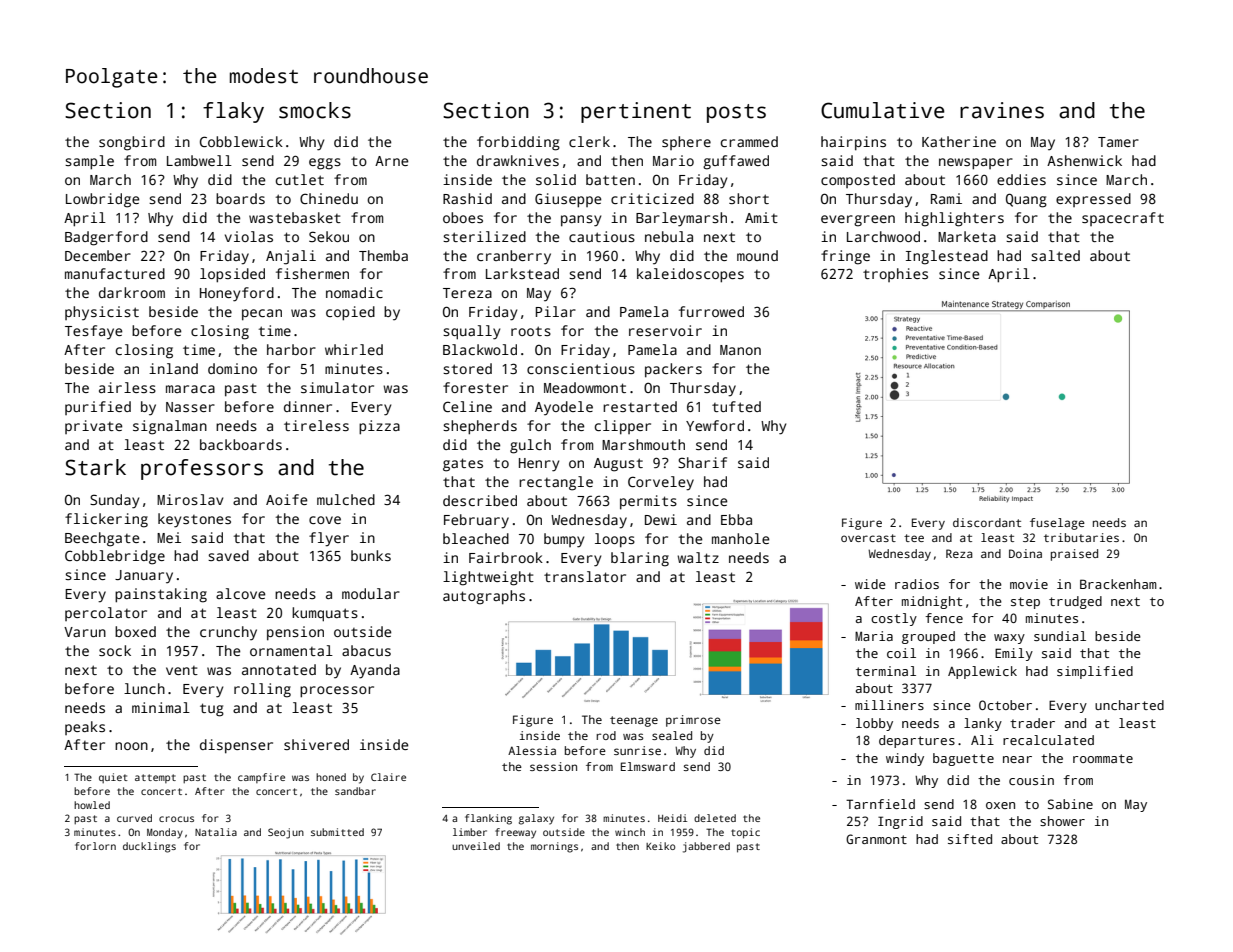 The width and height of the screenshot is (1233, 952). What do you see at coordinates (740, 350) in the screenshot?
I see `Manon` at bounding box center [740, 350].
